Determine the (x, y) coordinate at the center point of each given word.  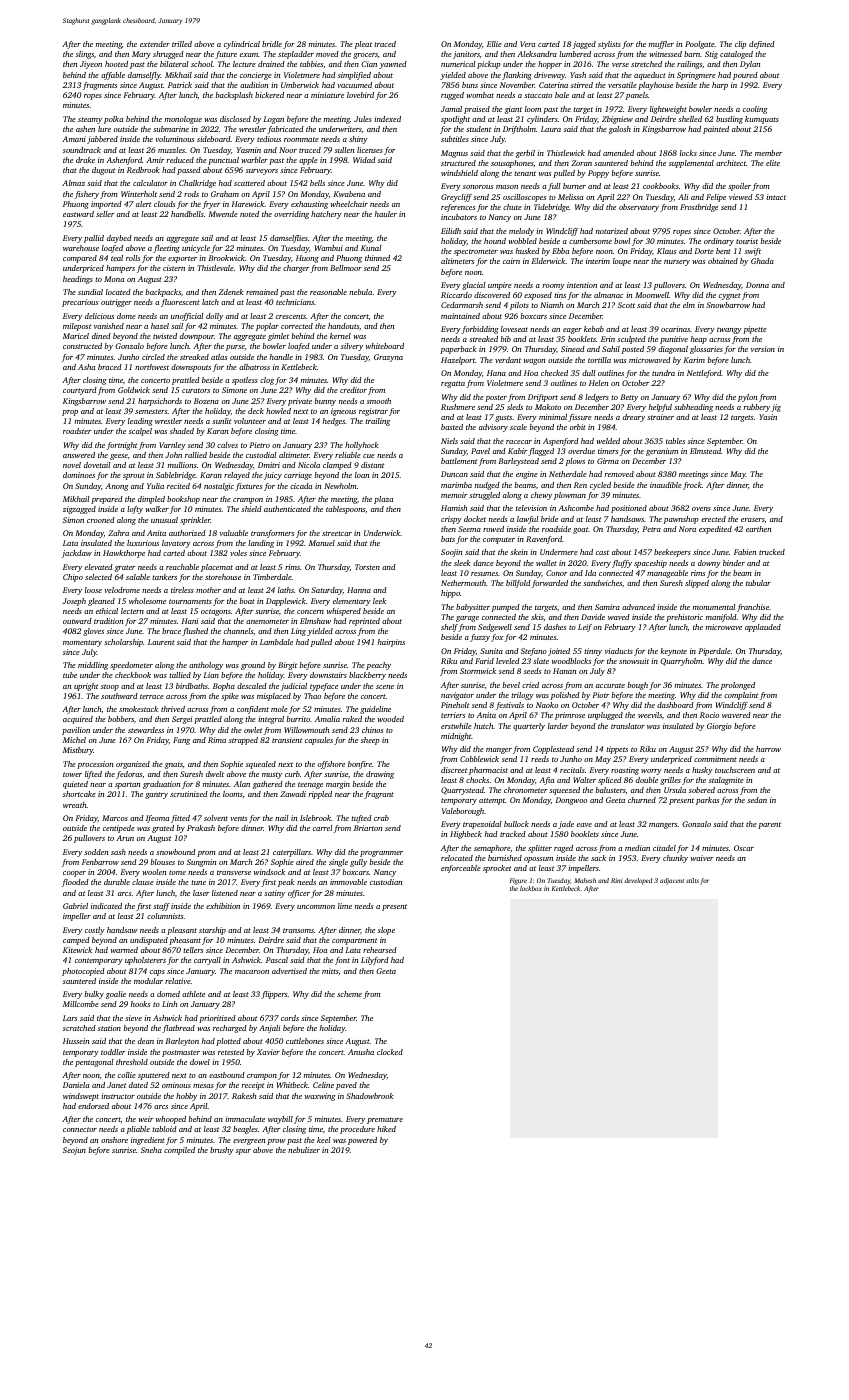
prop (70, 413)
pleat (363, 45)
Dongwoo (571, 801)
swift (753, 252)
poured (745, 76)
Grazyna (388, 358)
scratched (79, 1028)
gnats (174, 765)
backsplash (234, 96)
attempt (492, 801)
